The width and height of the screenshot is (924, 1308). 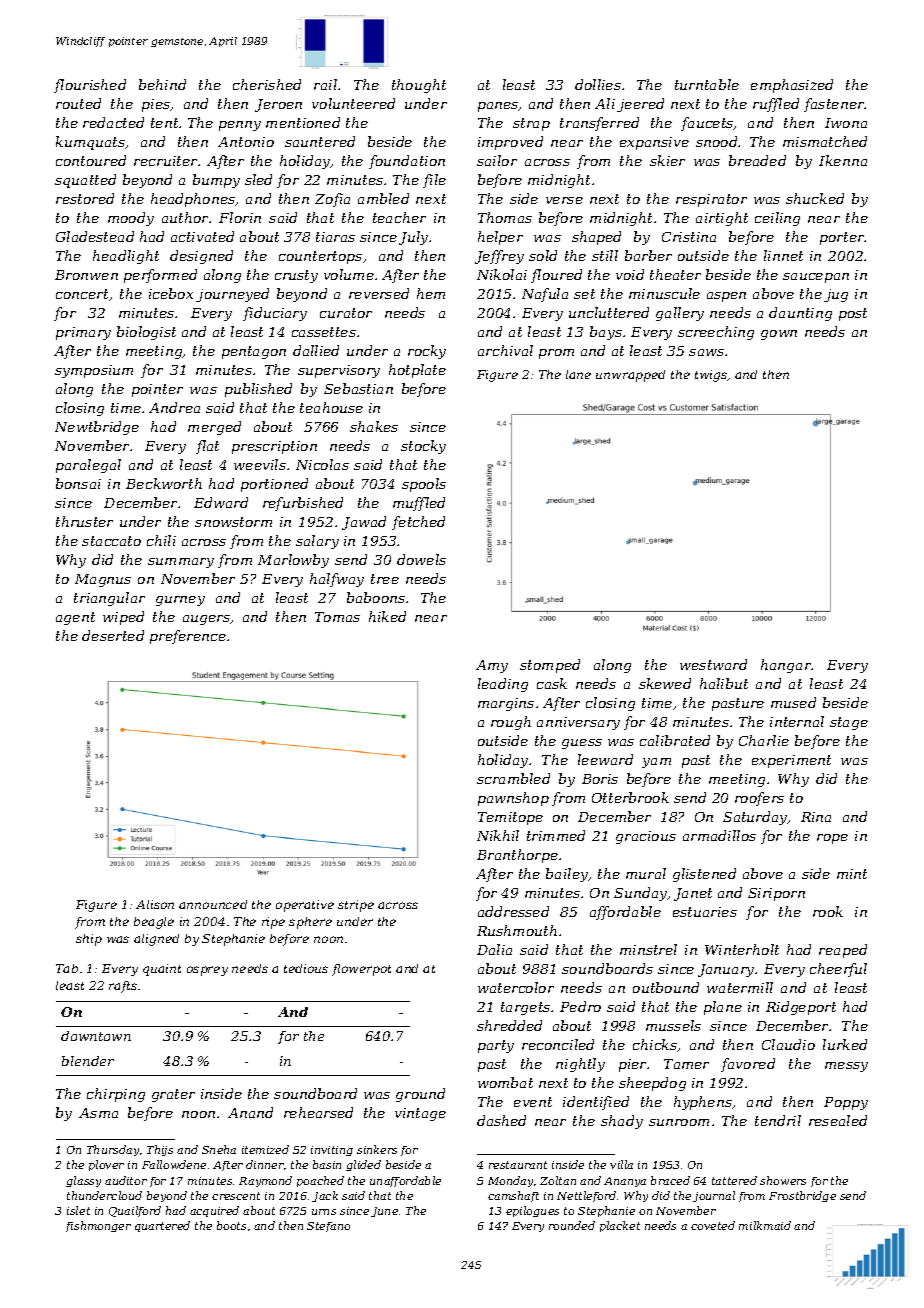 What do you see at coordinates (353, 103) in the screenshot?
I see `volunteered` at bounding box center [353, 103].
